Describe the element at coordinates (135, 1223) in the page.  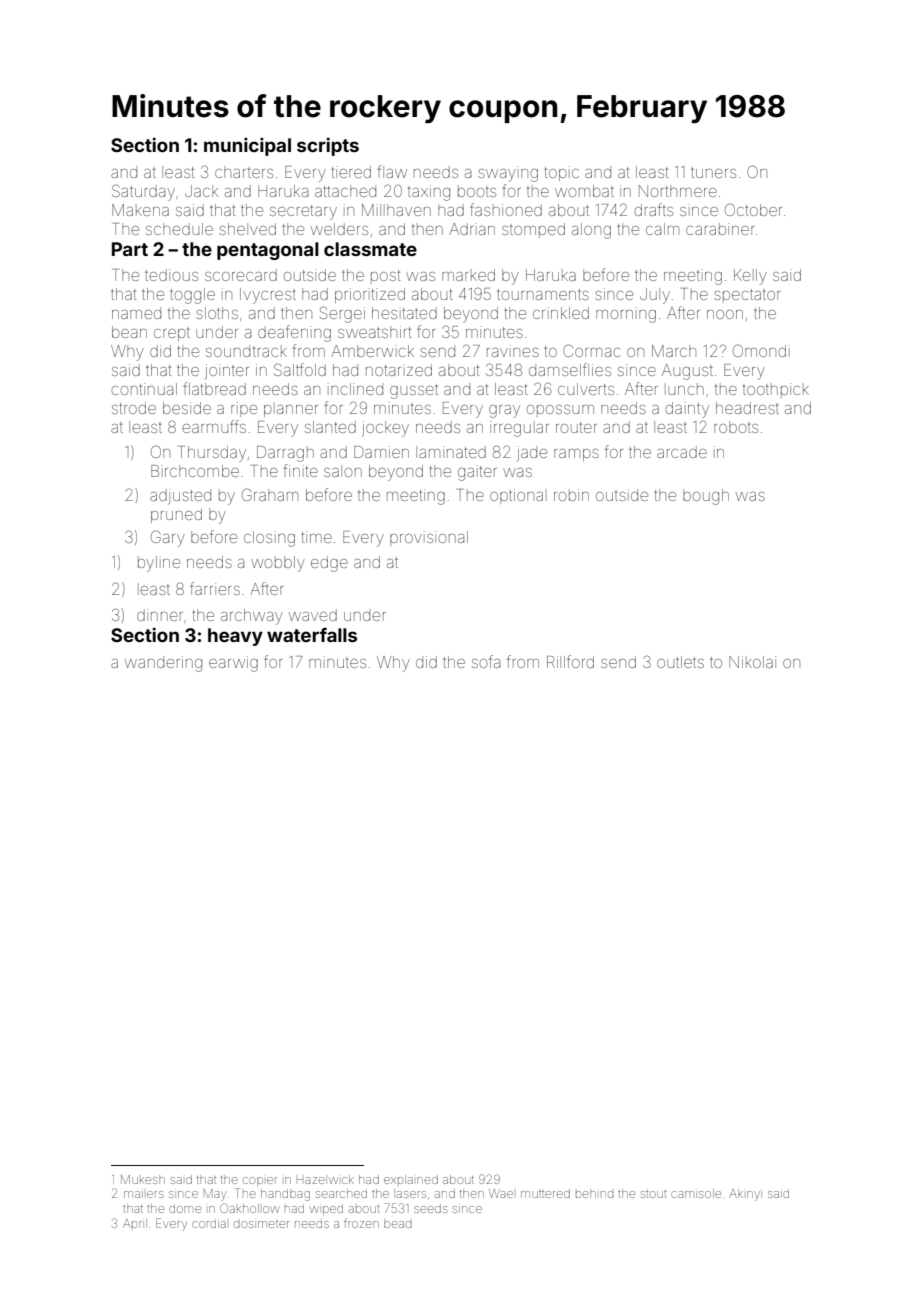
I see `April` at that location.
